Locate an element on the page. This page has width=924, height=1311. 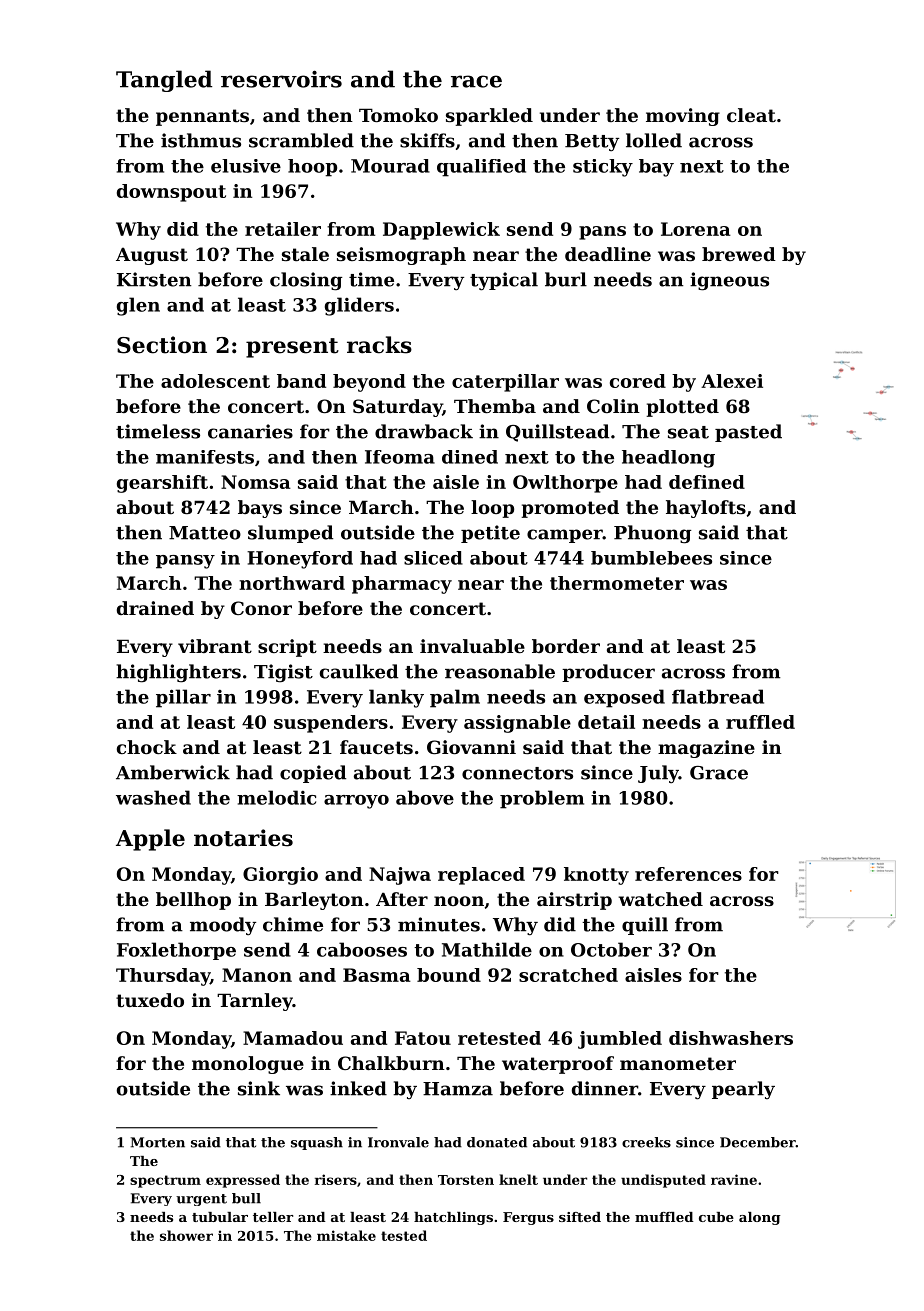
skiffs is located at coordinates (427, 140).
